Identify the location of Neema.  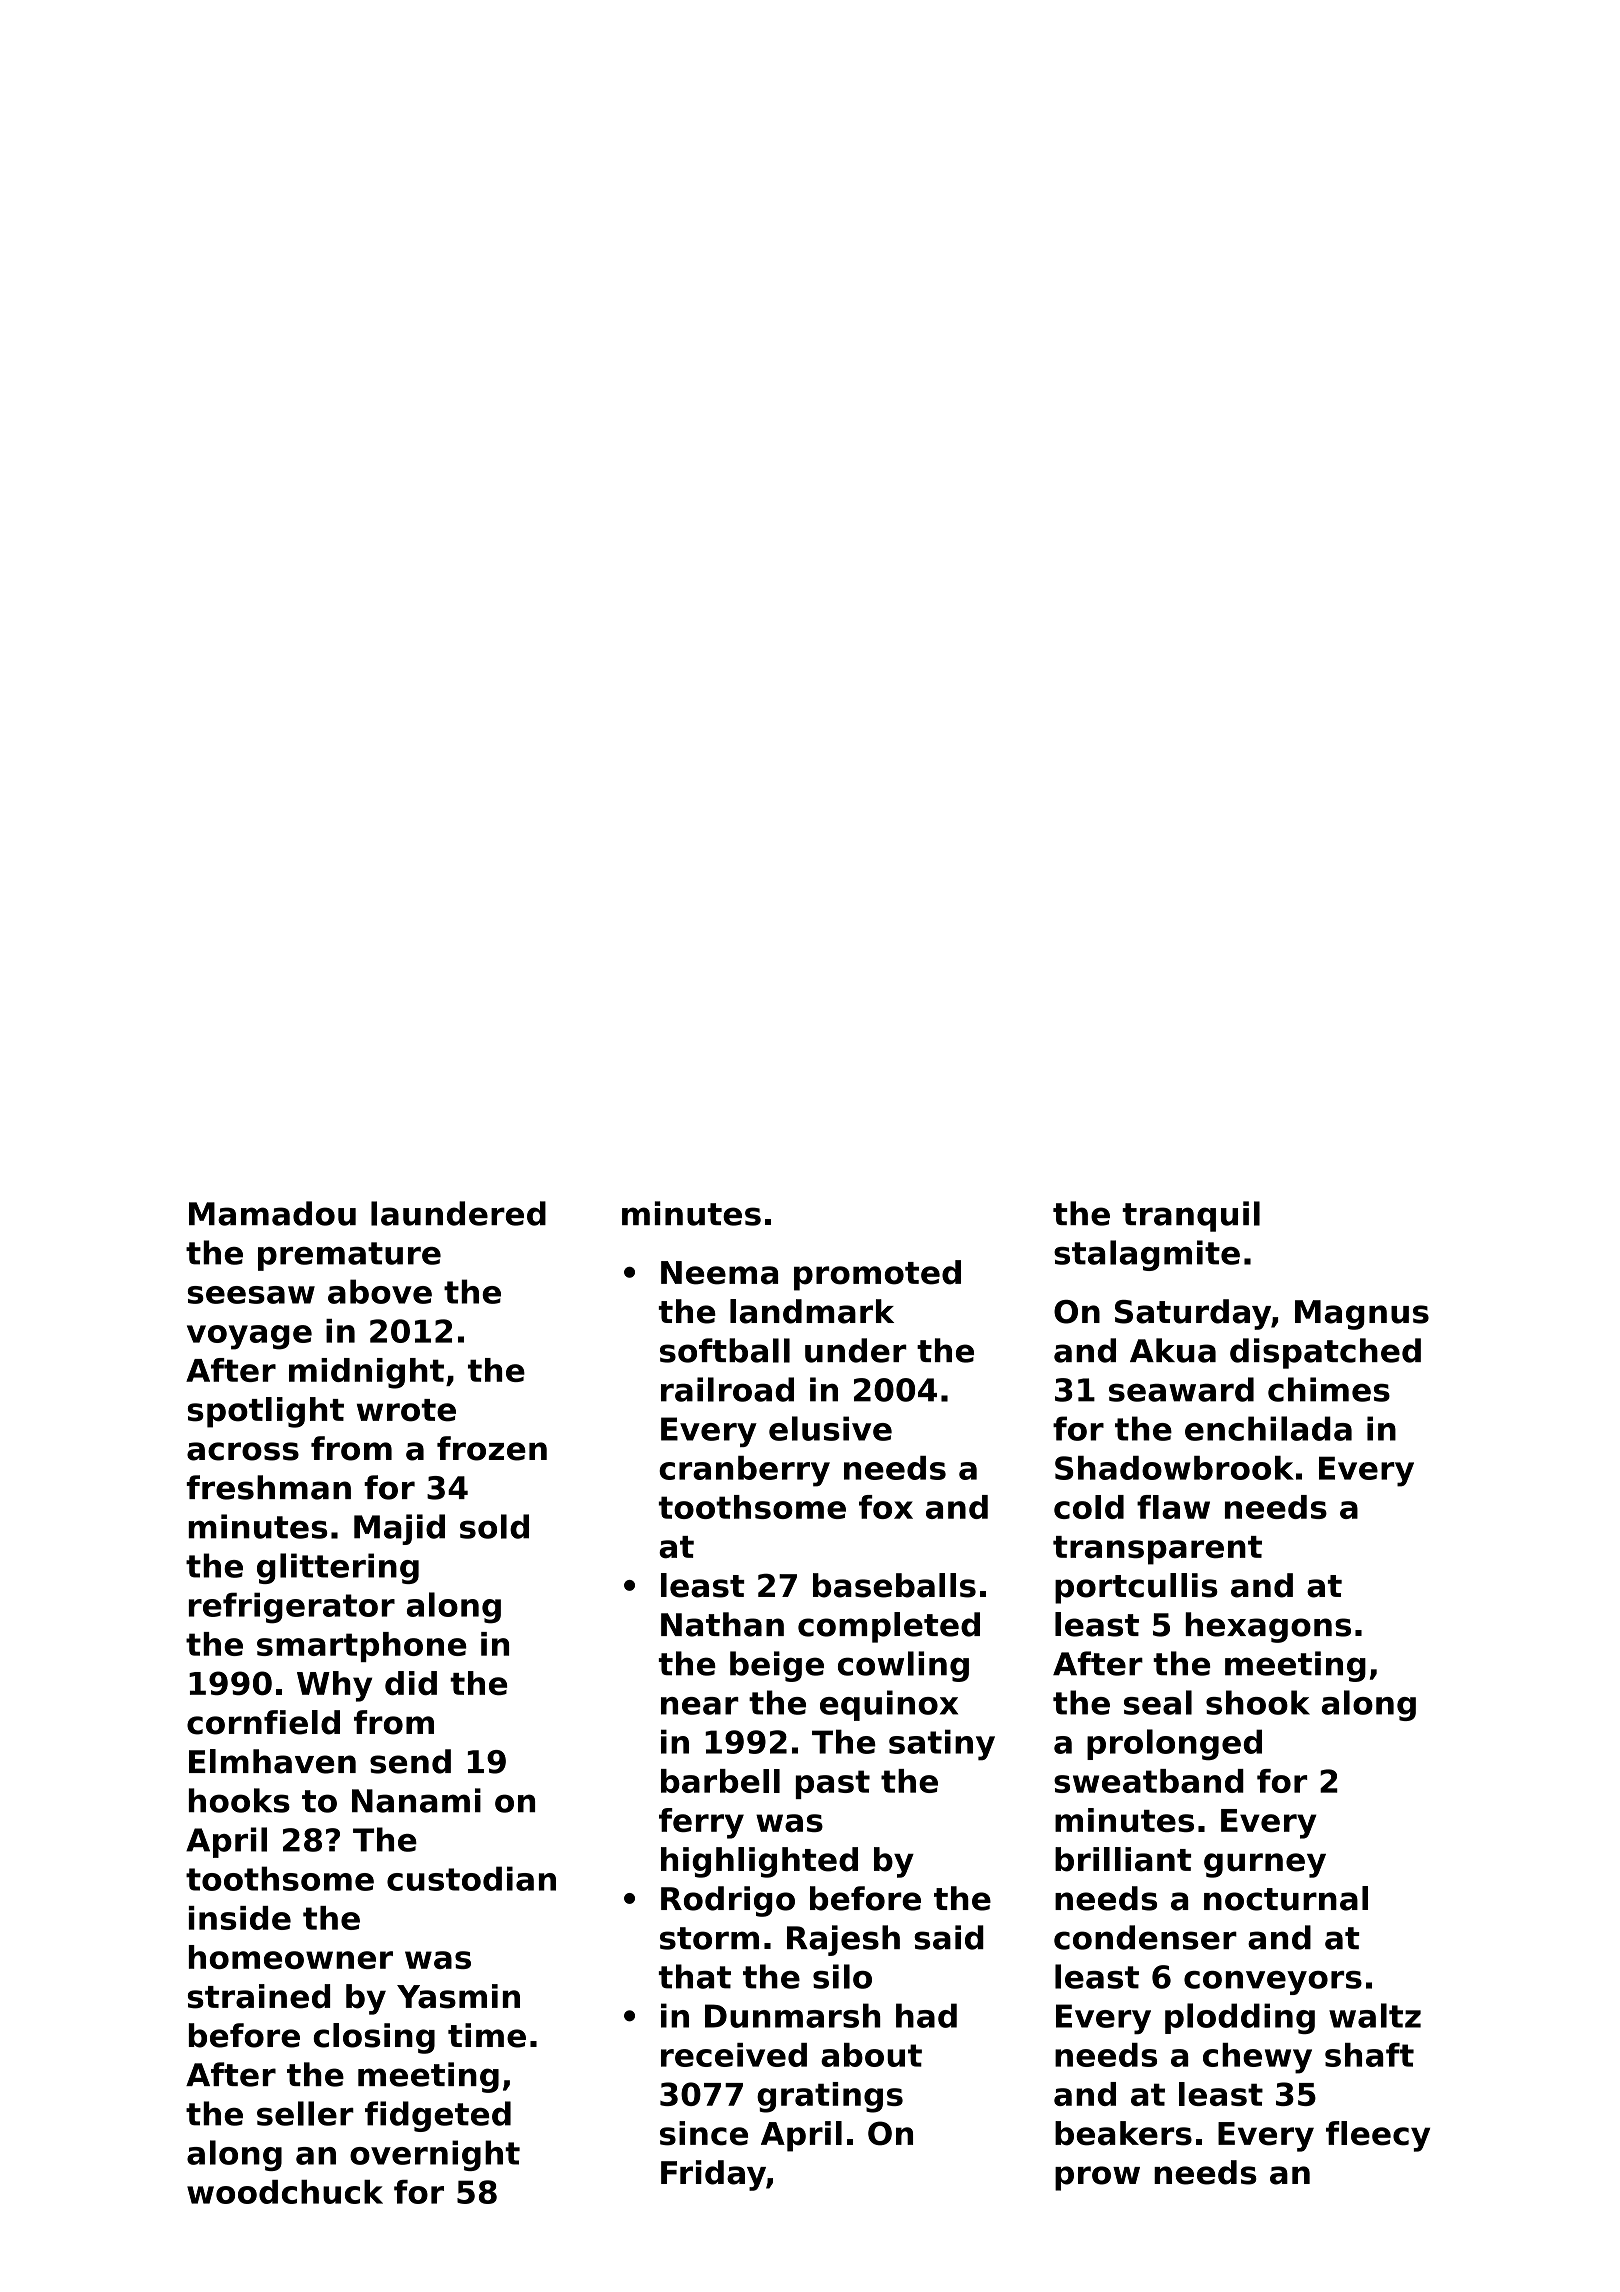
(719, 1273).
